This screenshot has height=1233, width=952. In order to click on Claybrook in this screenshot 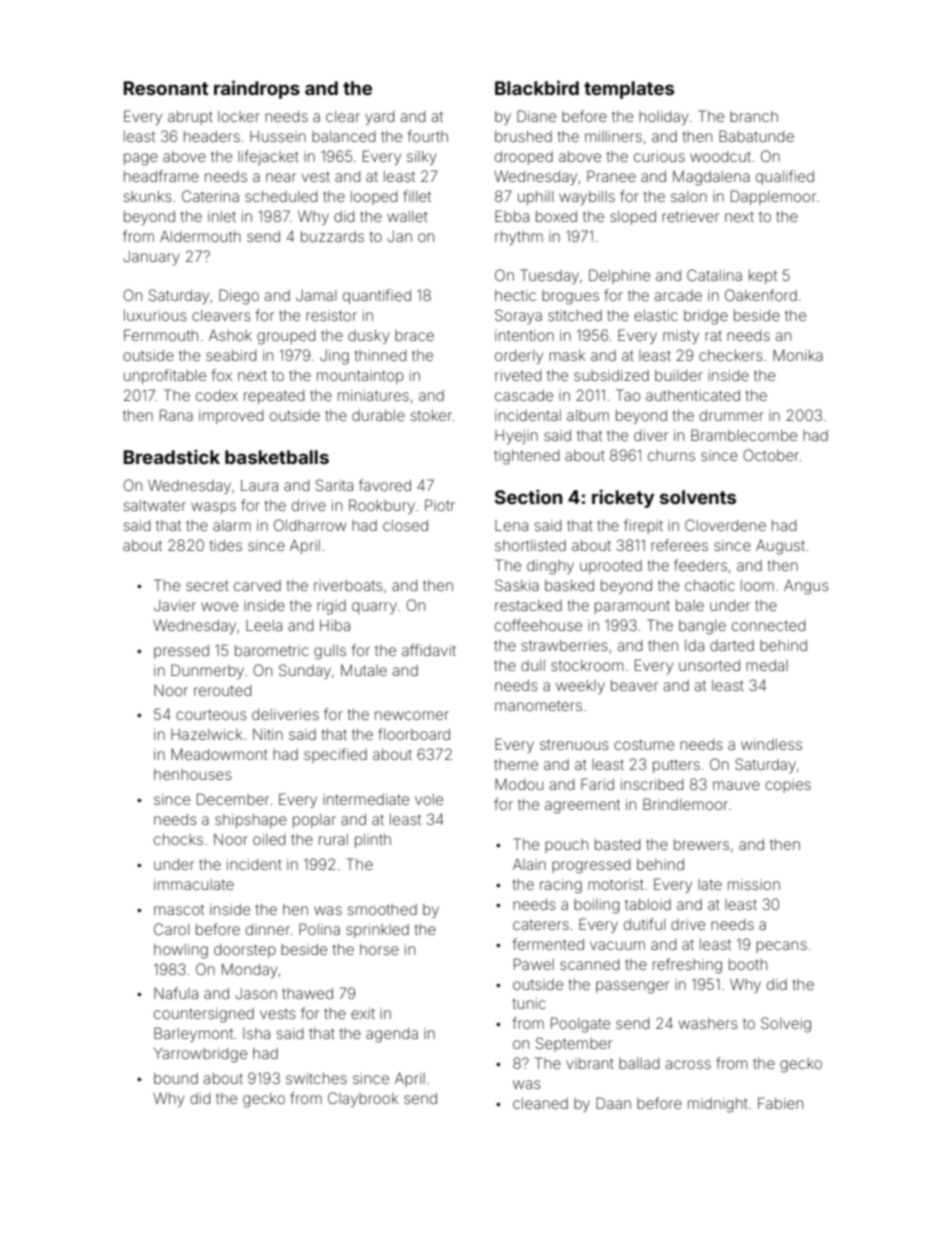, I will do `click(363, 1099)`.
